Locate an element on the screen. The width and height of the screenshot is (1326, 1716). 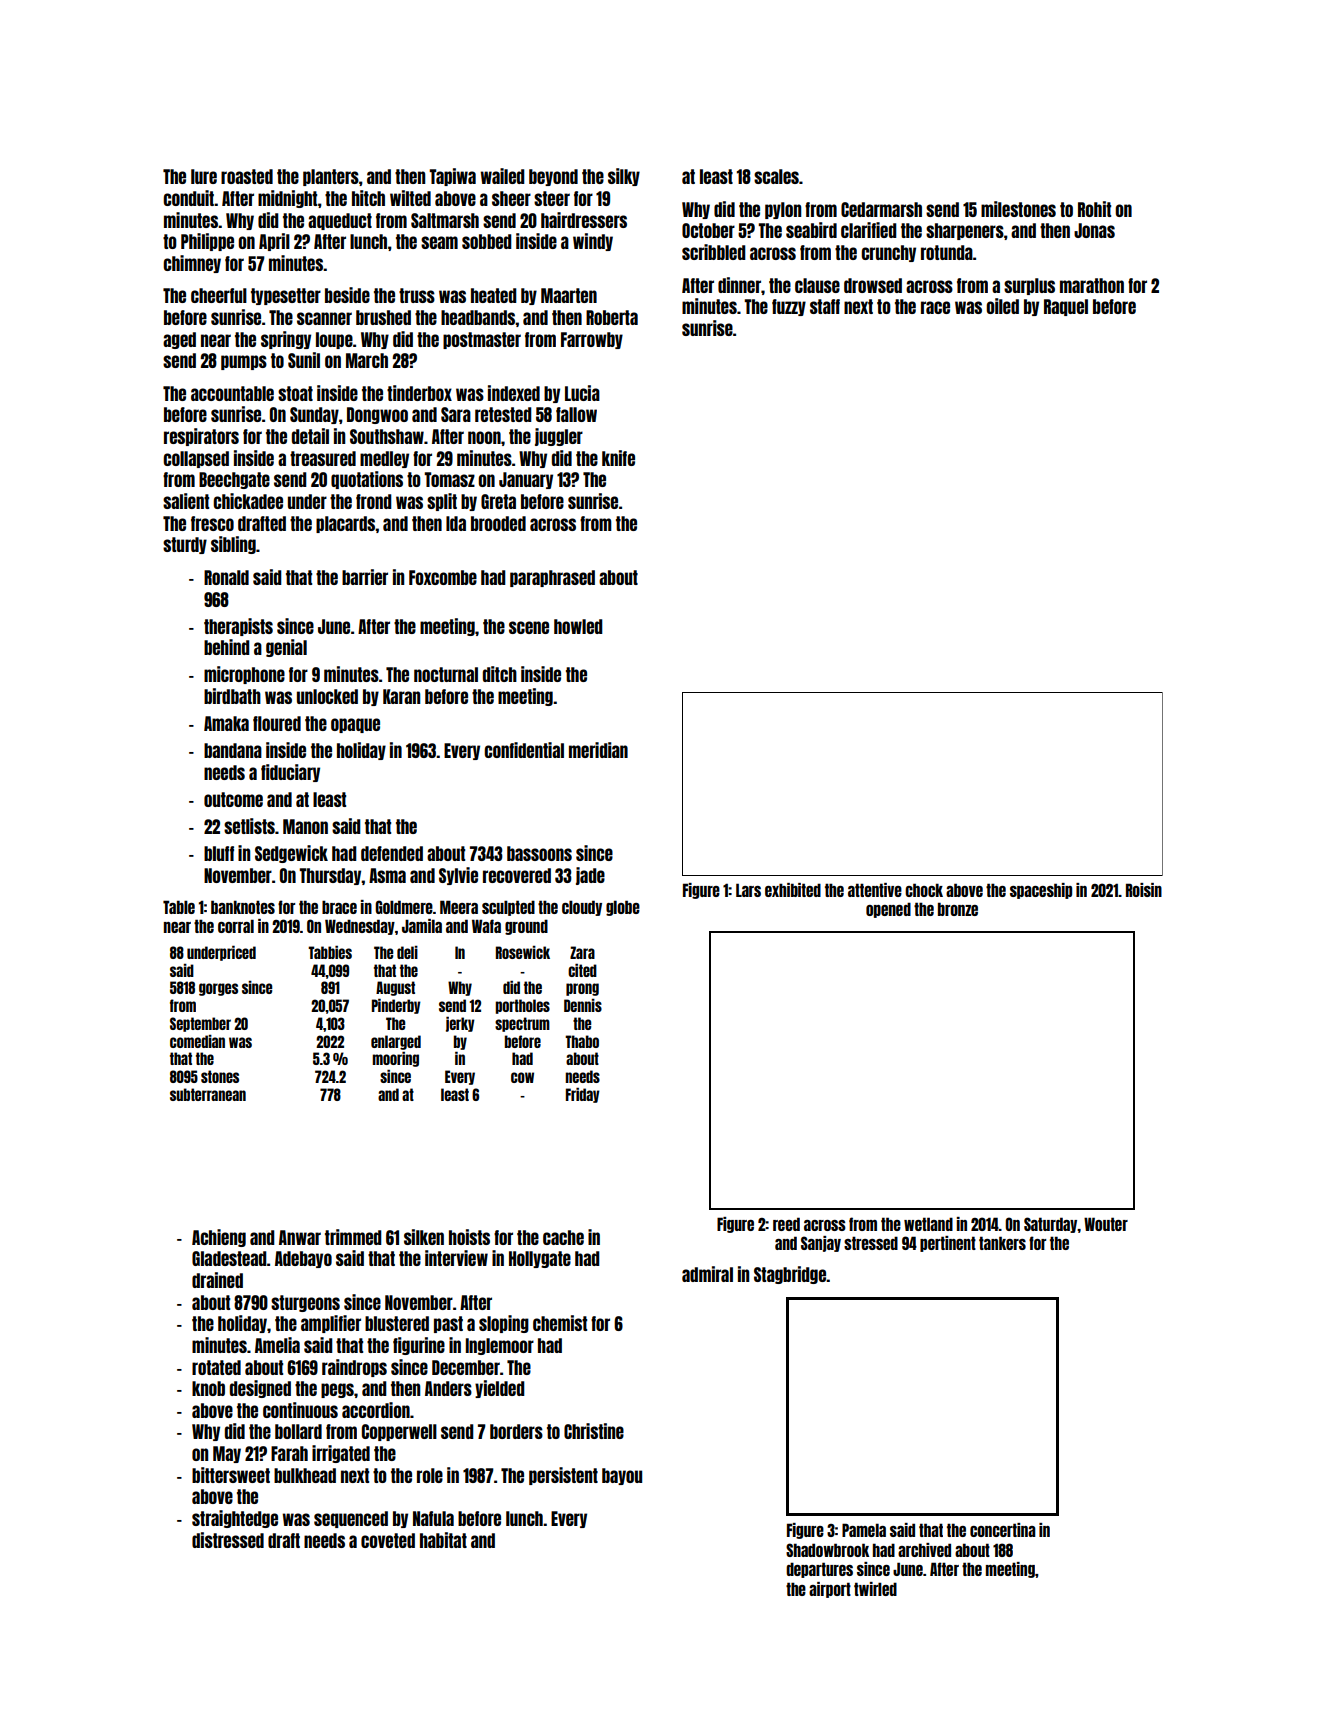
Thabo is located at coordinates (582, 1041).
